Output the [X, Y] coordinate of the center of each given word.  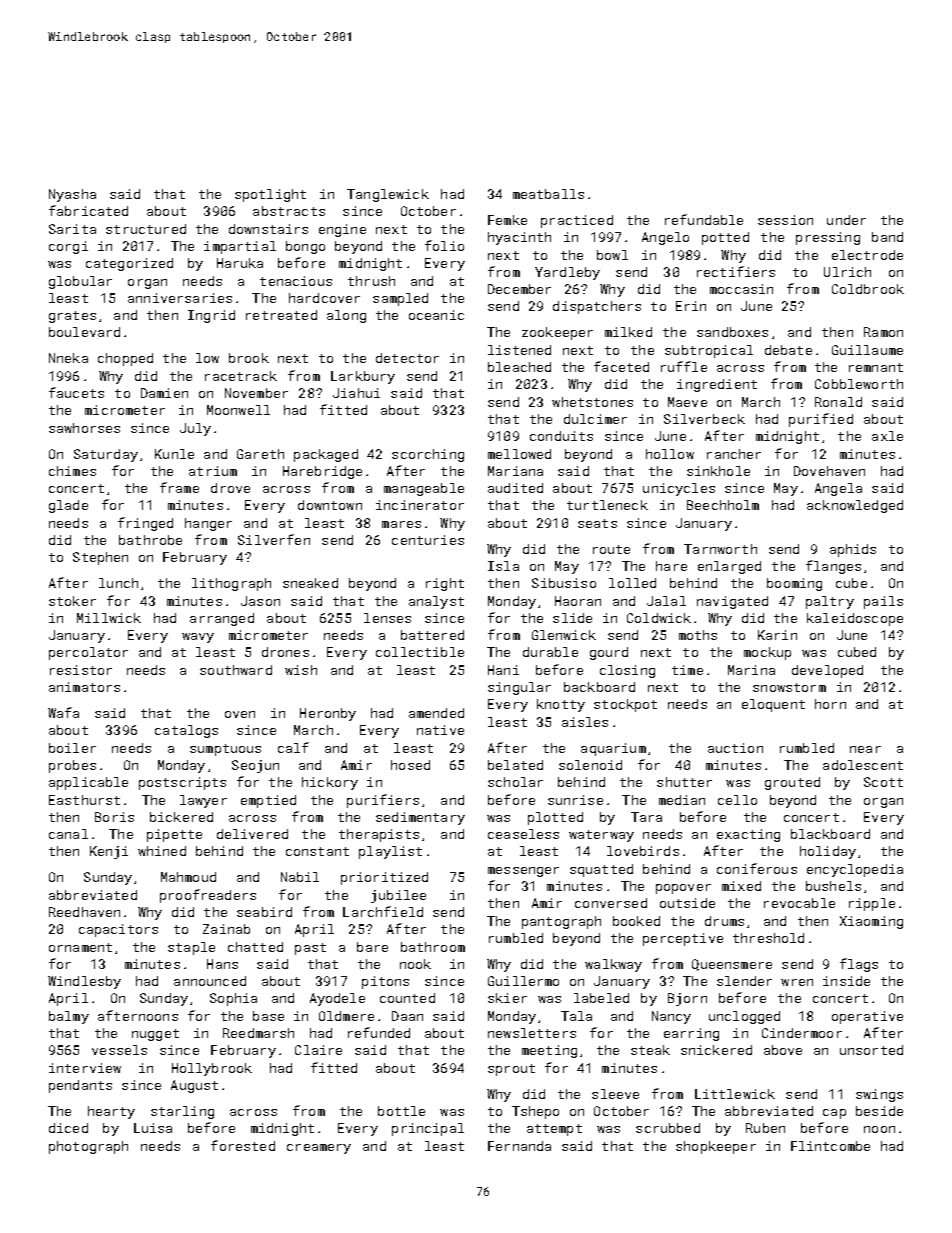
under [846, 220]
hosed [410, 765]
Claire [318, 1050]
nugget [155, 1035]
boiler [72, 748]
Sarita [72, 229]
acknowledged [855, 506]
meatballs [548, 194]
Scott [883, 782]
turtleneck [607, 505]
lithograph [231, 584]
